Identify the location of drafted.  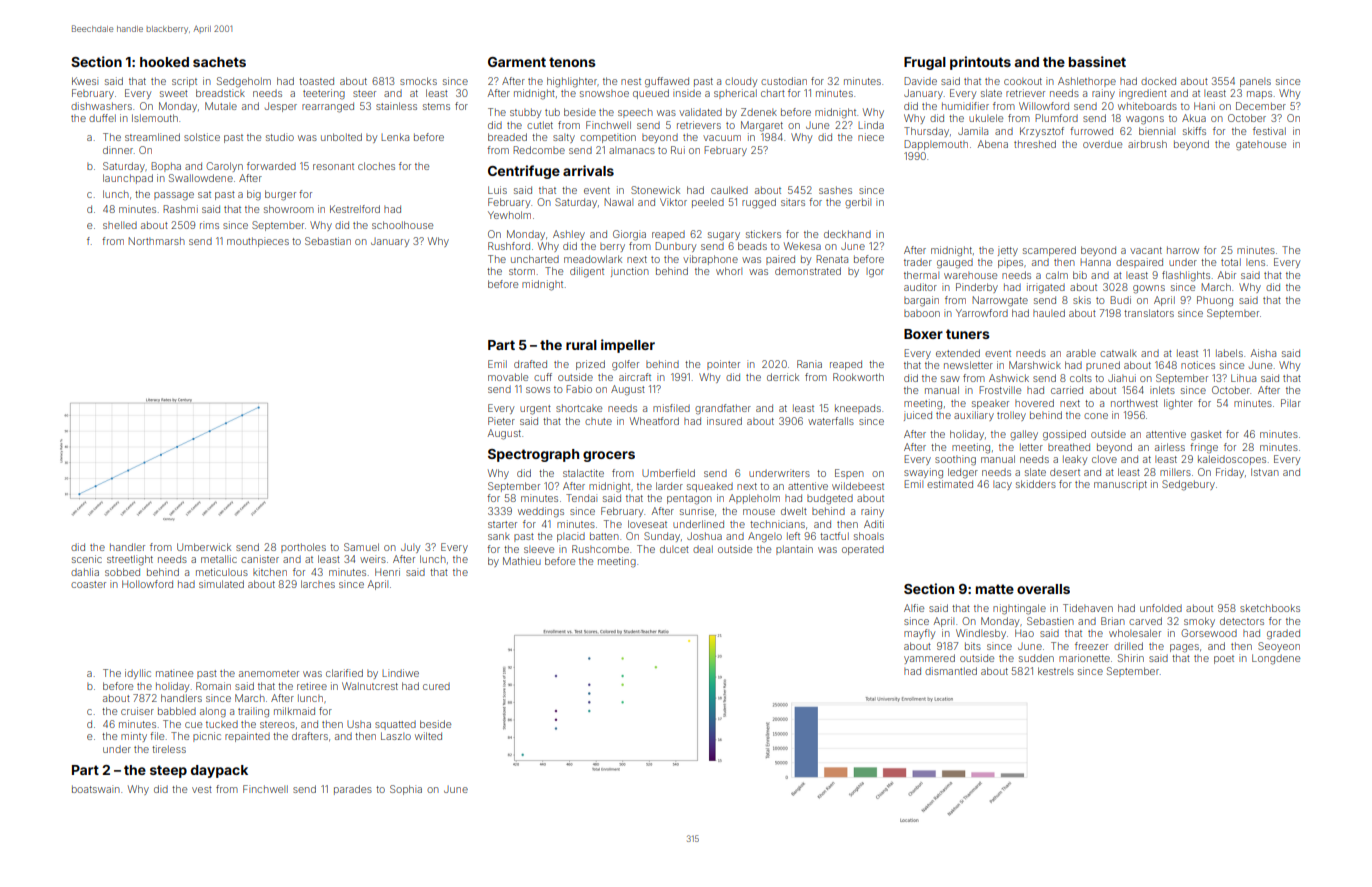
(530, 364).
